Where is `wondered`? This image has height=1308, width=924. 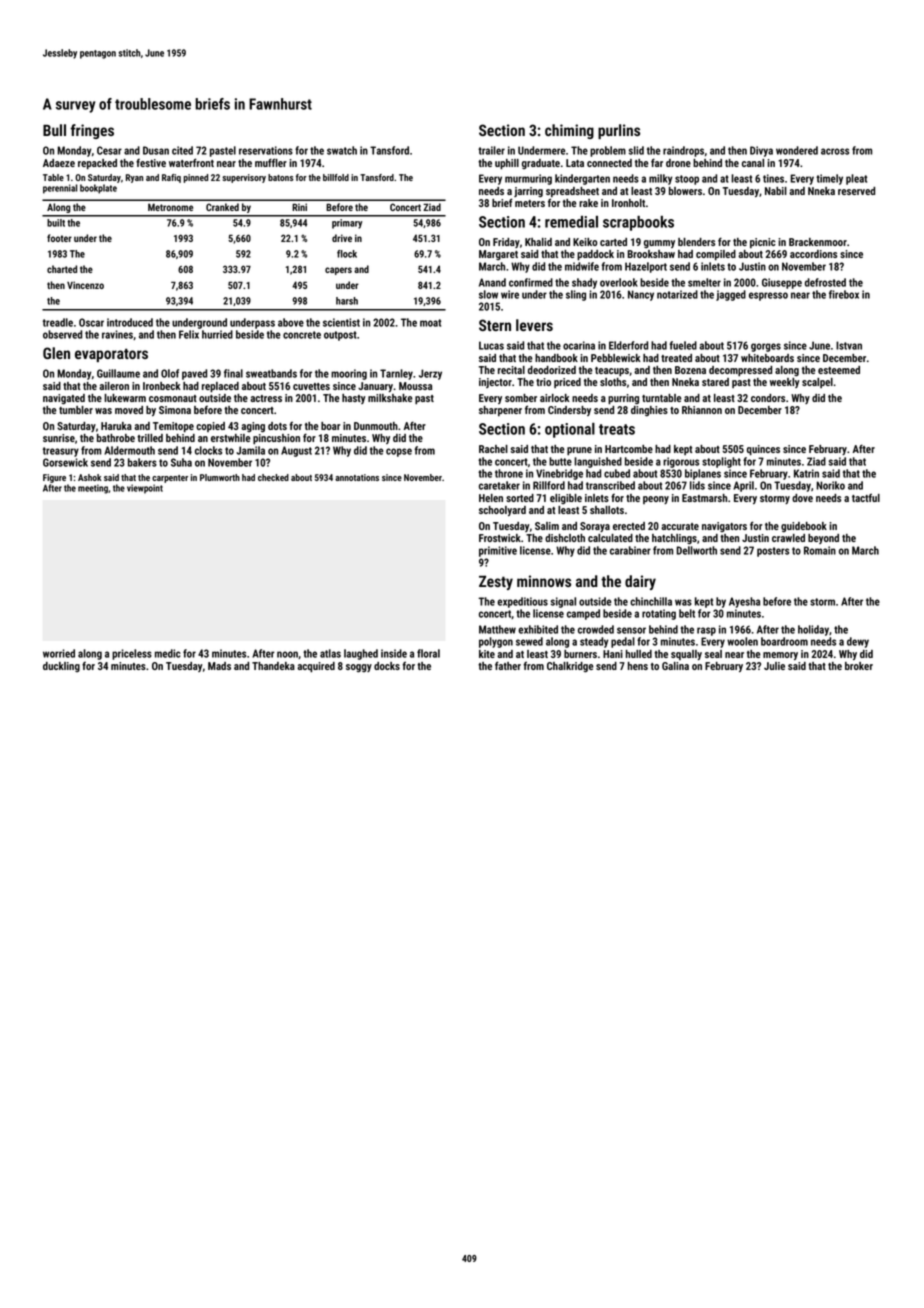 wondered is located at coordinates (797, 150).
